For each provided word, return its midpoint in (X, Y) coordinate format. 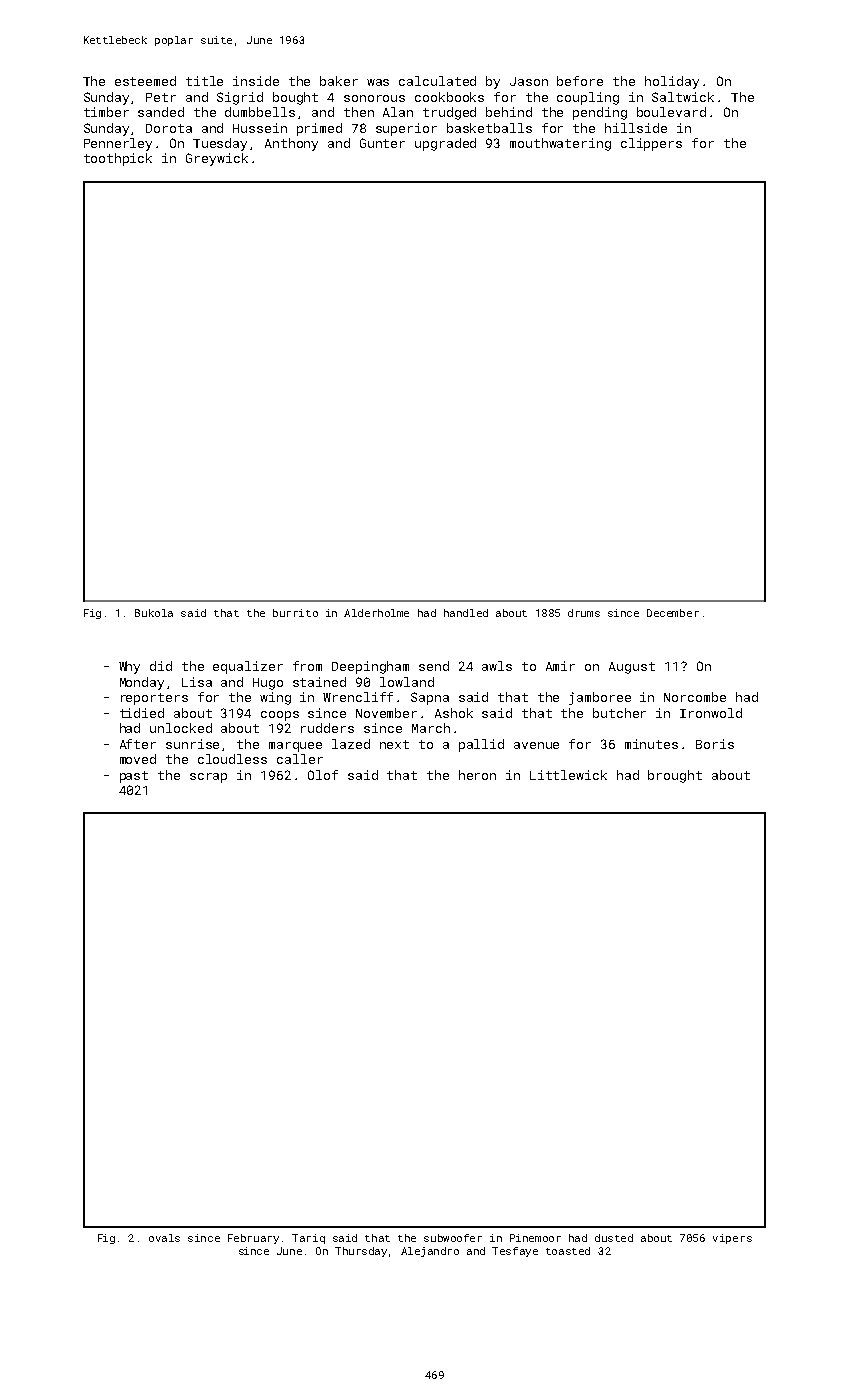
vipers (732, 1239)
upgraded (445, 144)
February (253, 1239)
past (134, 777)
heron (477, 775)
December (673, 613)
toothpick (118, 159)
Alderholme (376, 613)
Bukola (154, 613)
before (580, 81)
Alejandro (430, 1252)
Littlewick (568, 775)
